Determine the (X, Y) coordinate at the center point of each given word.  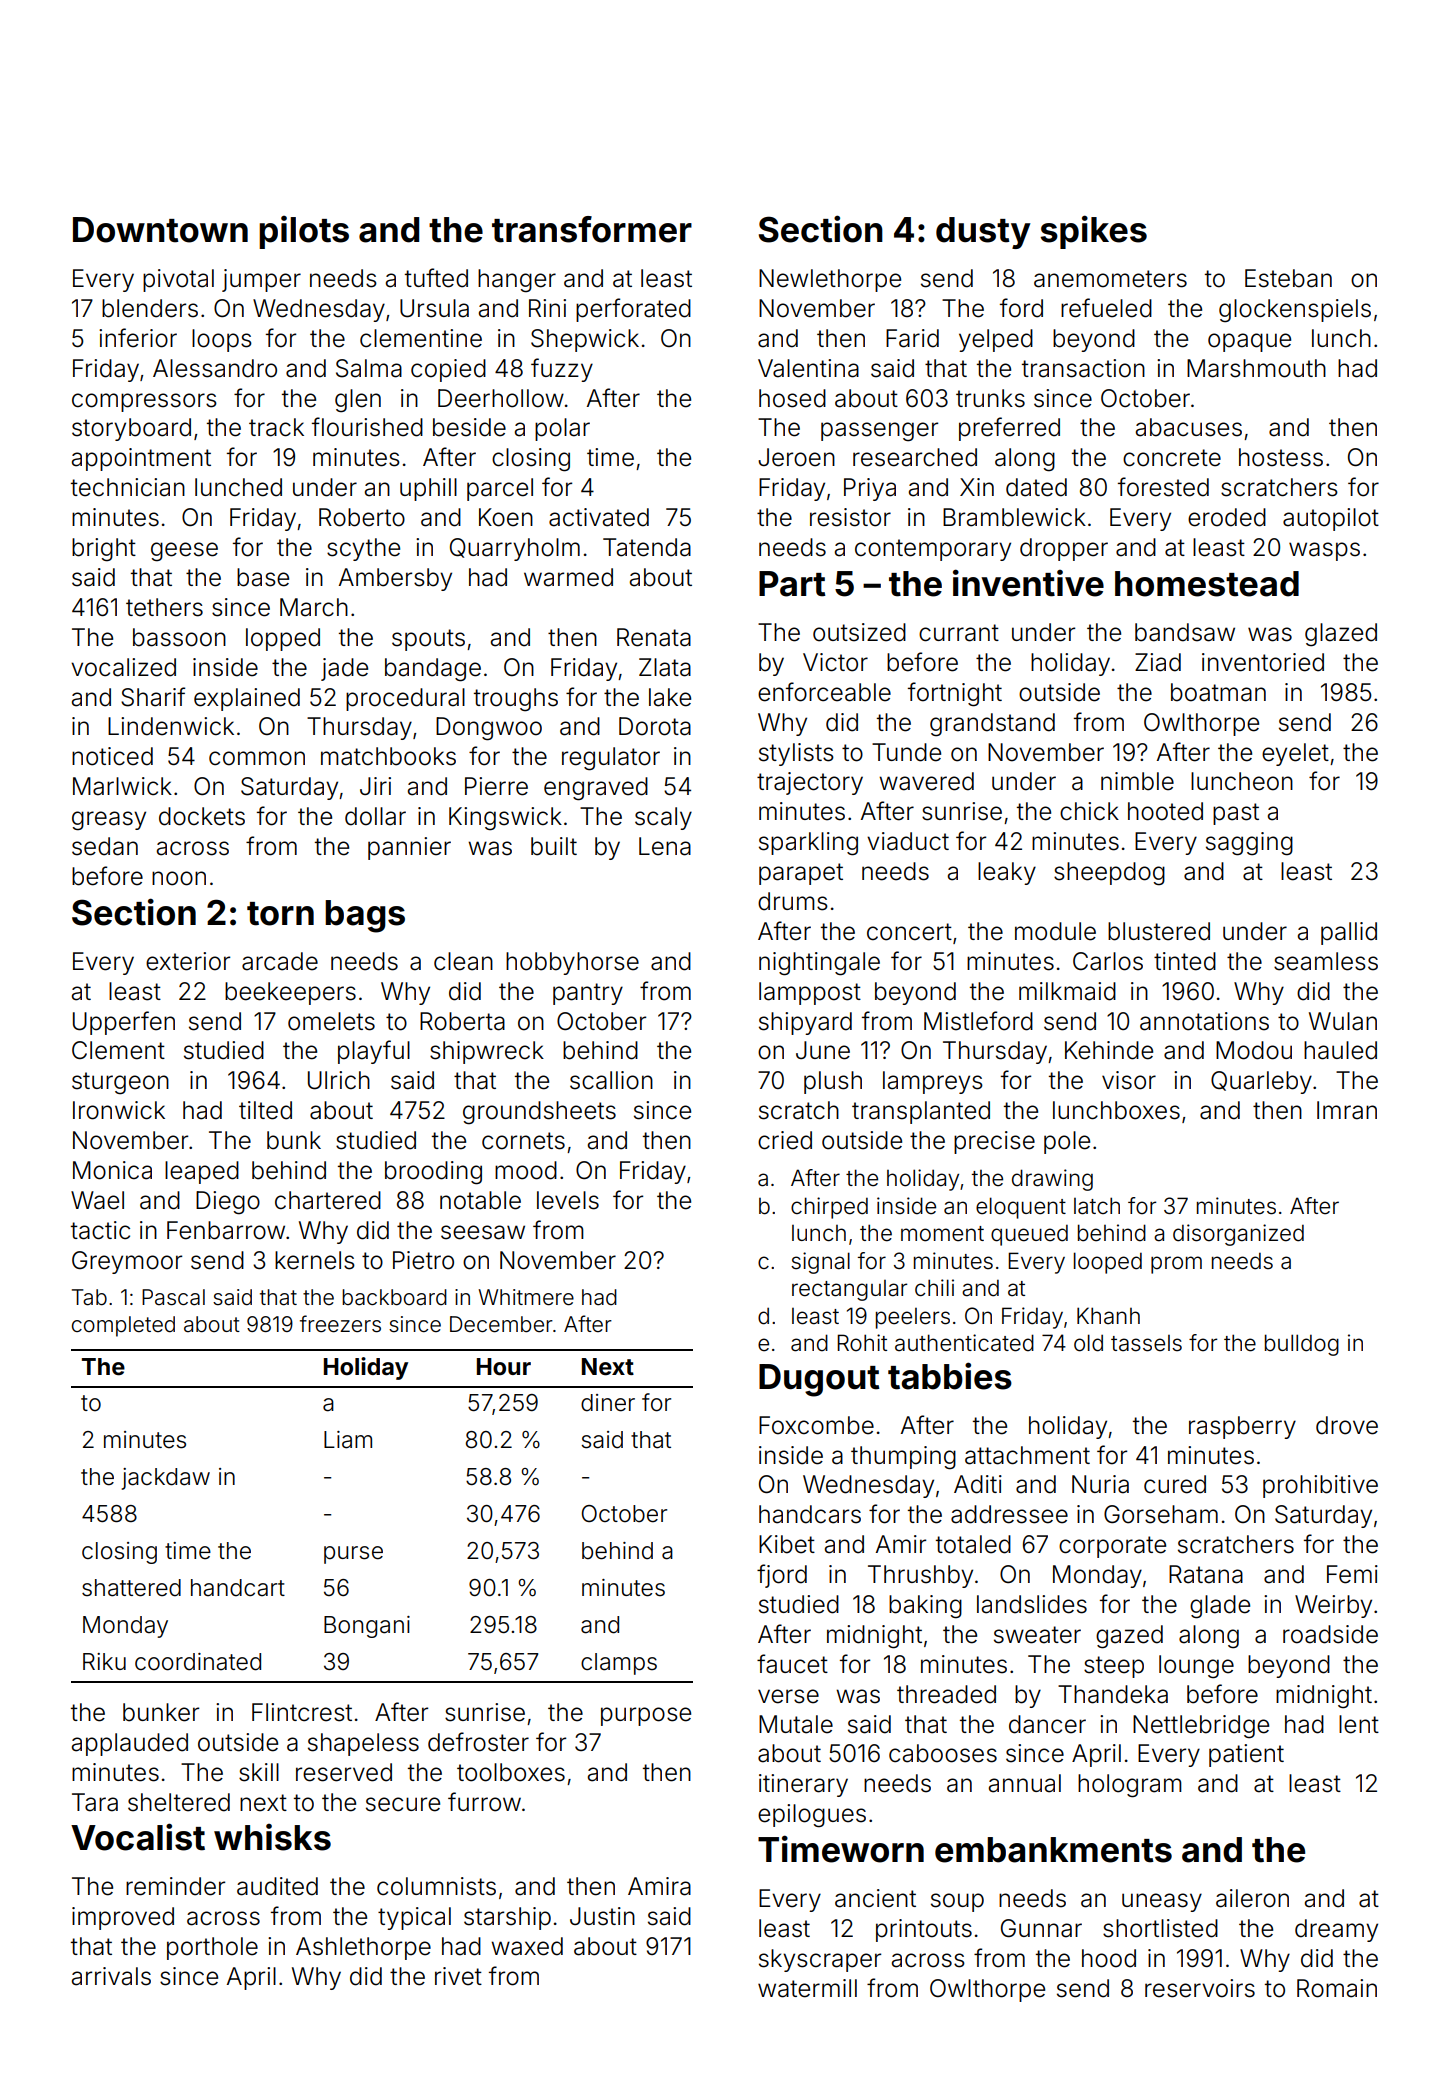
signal (820, 1263)
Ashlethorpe (363, 1948)
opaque (1249, 342)
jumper (261, 280)
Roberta (462, 1021)
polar (562, 429)
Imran (1347, 1110)
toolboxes (511, 1772)
